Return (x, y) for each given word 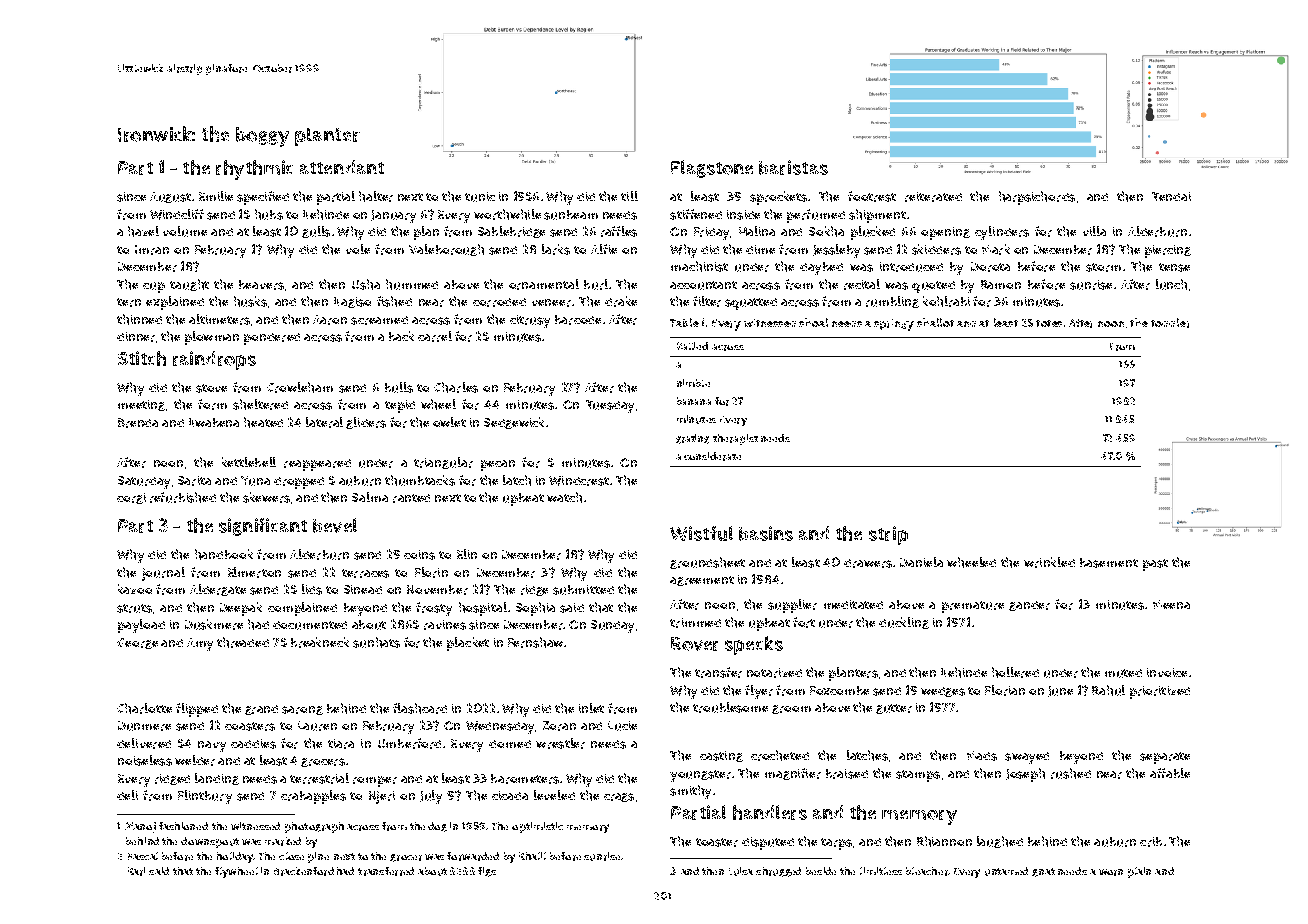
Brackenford (304, 871)
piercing (1168, 251)
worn (1111, 872)
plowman (212, 338)
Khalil (532, 856)
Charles (456, 387)
